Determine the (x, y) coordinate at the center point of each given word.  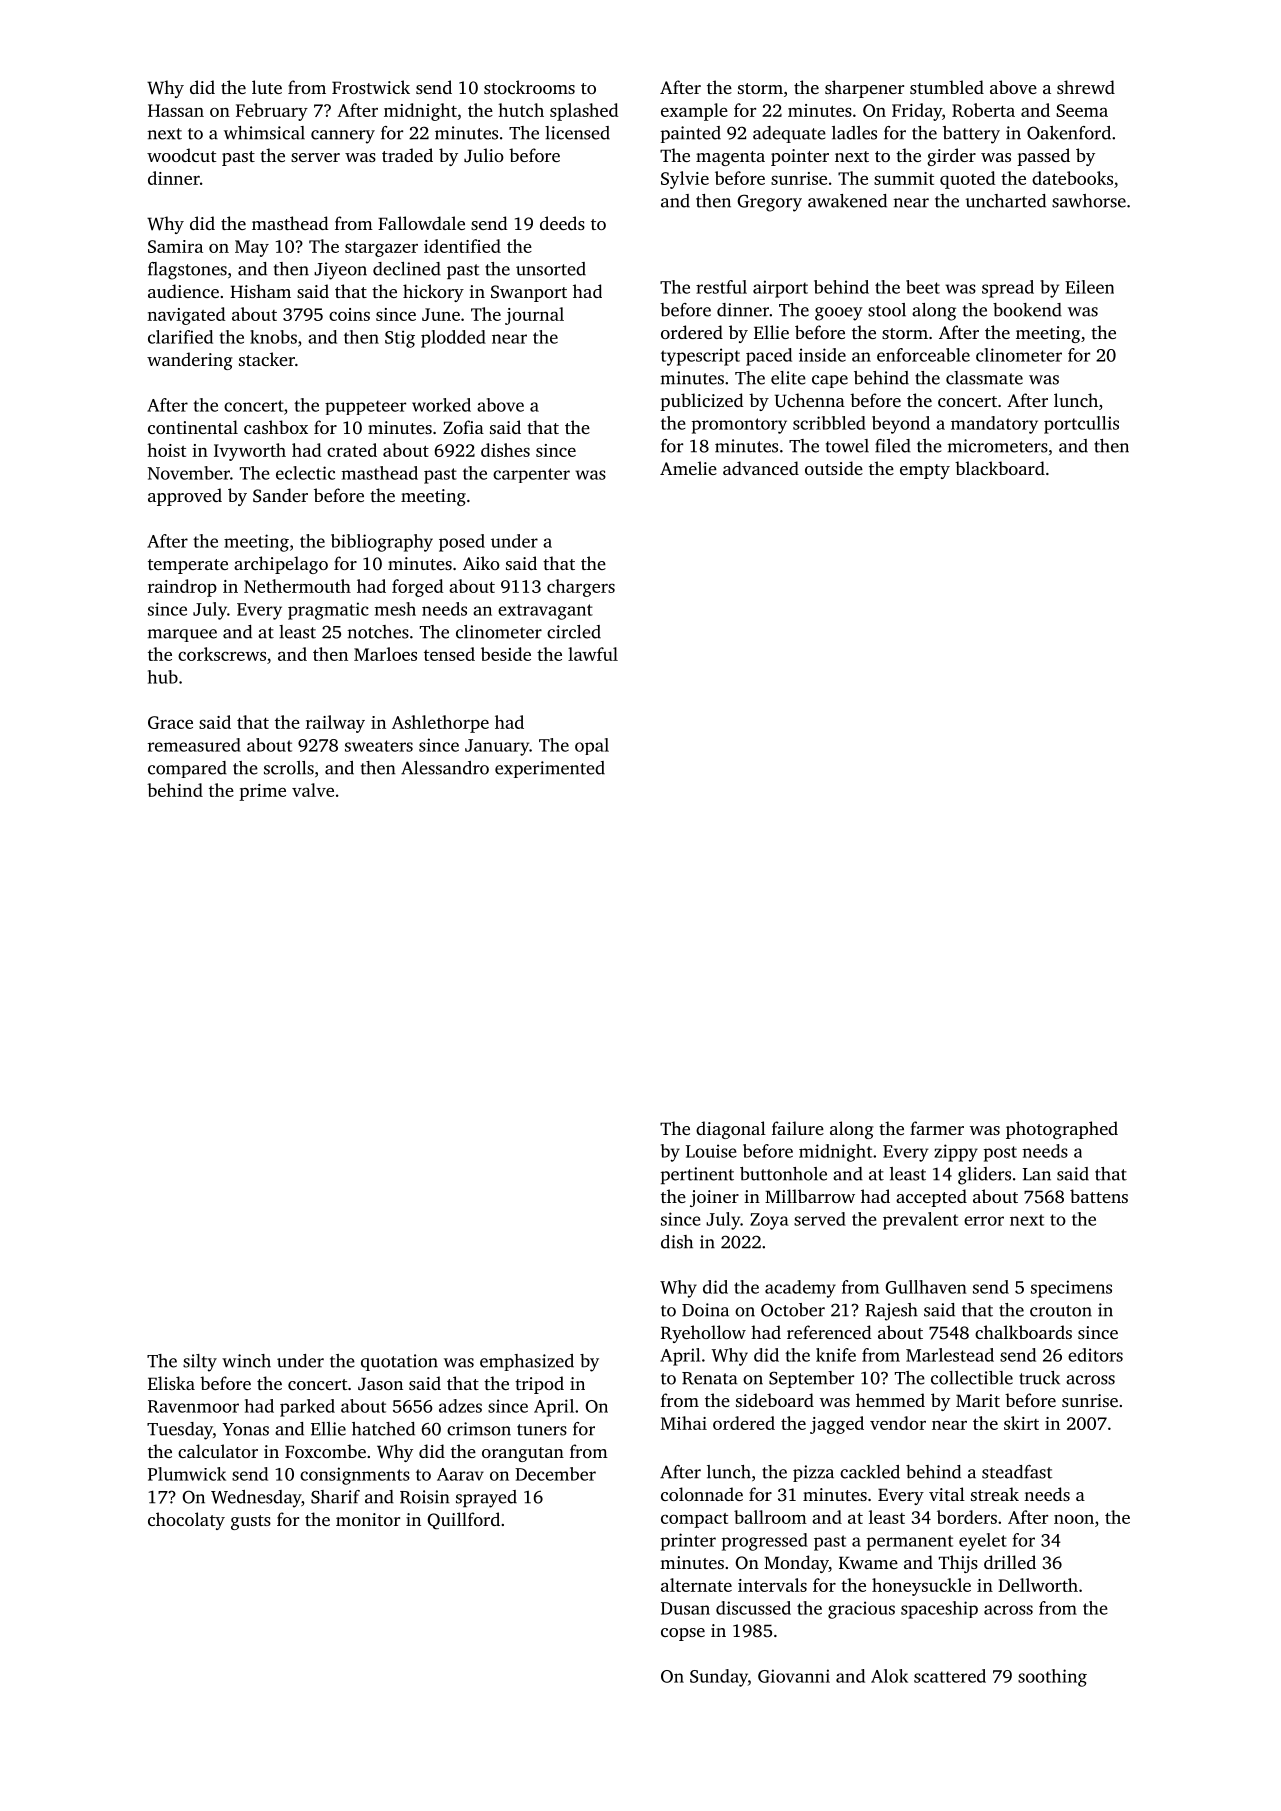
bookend (1027, 310)
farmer (937, 1128)
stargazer (381, 249)
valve (313, 790)
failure (798, 1128)
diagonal (731, 1130)
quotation (399, 1362)
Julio (484, 155)
